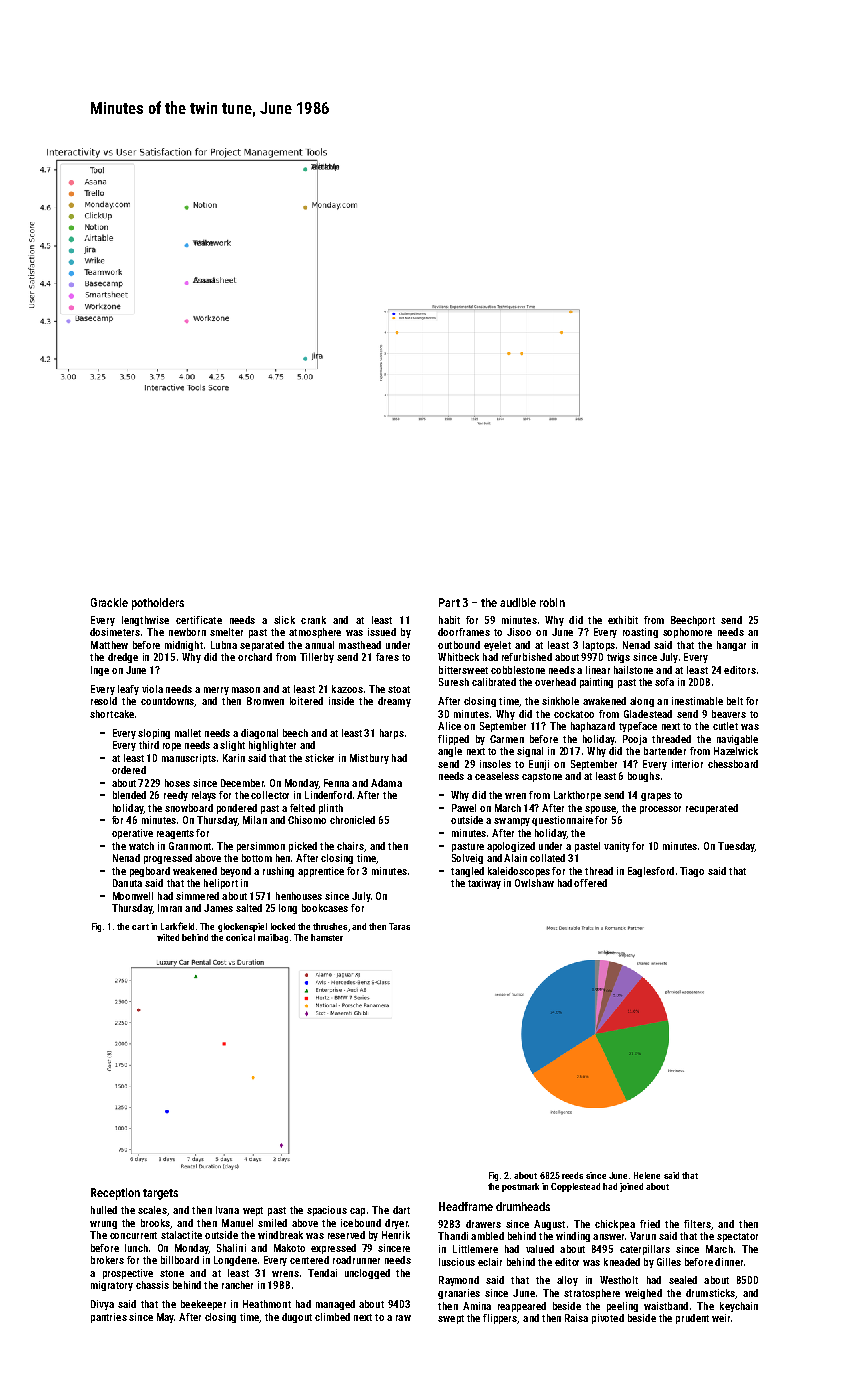  Describe the element at coordinates (647, 1175) in the screenshot. I see `Helene` at that location.
